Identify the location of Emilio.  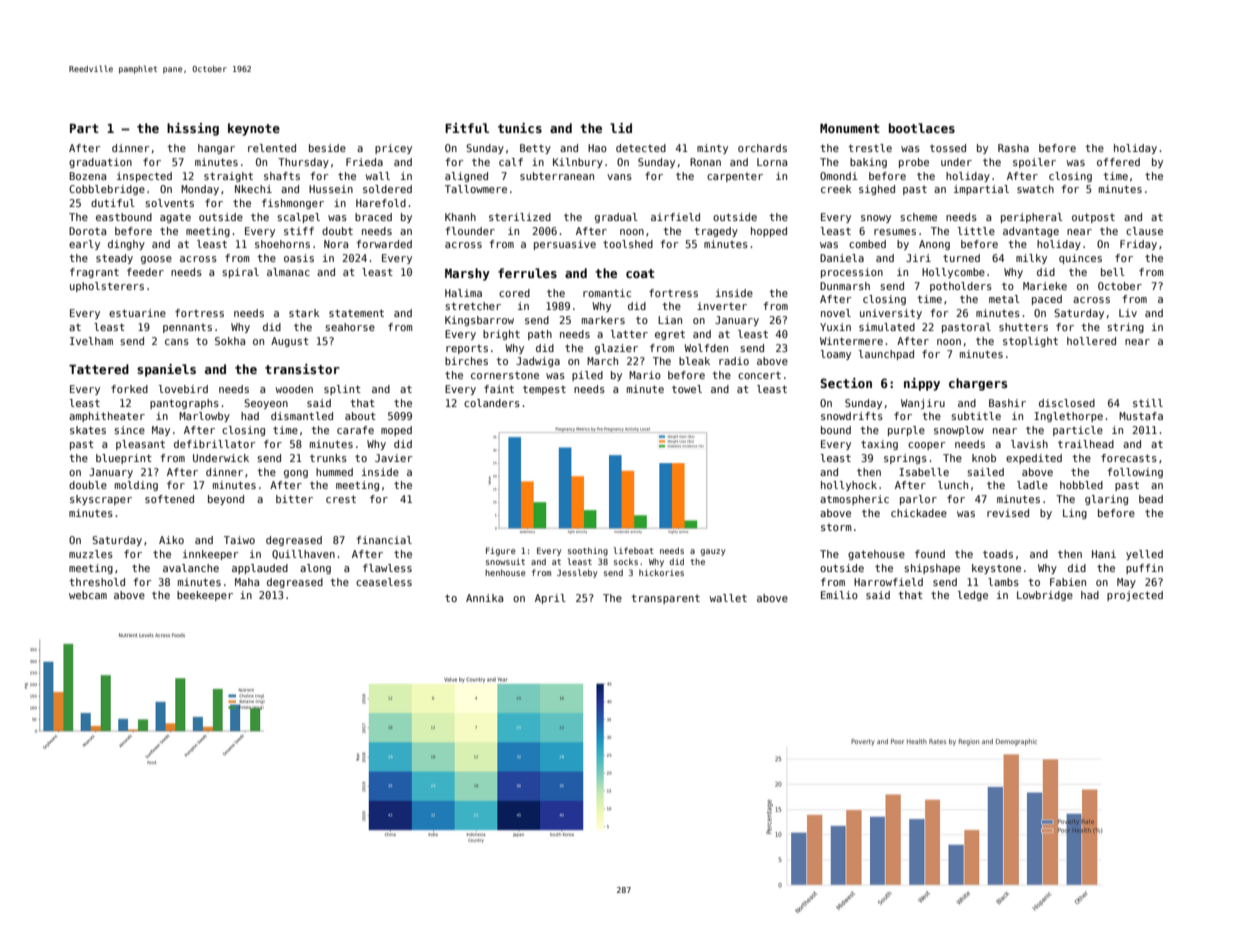
(839, 595).
